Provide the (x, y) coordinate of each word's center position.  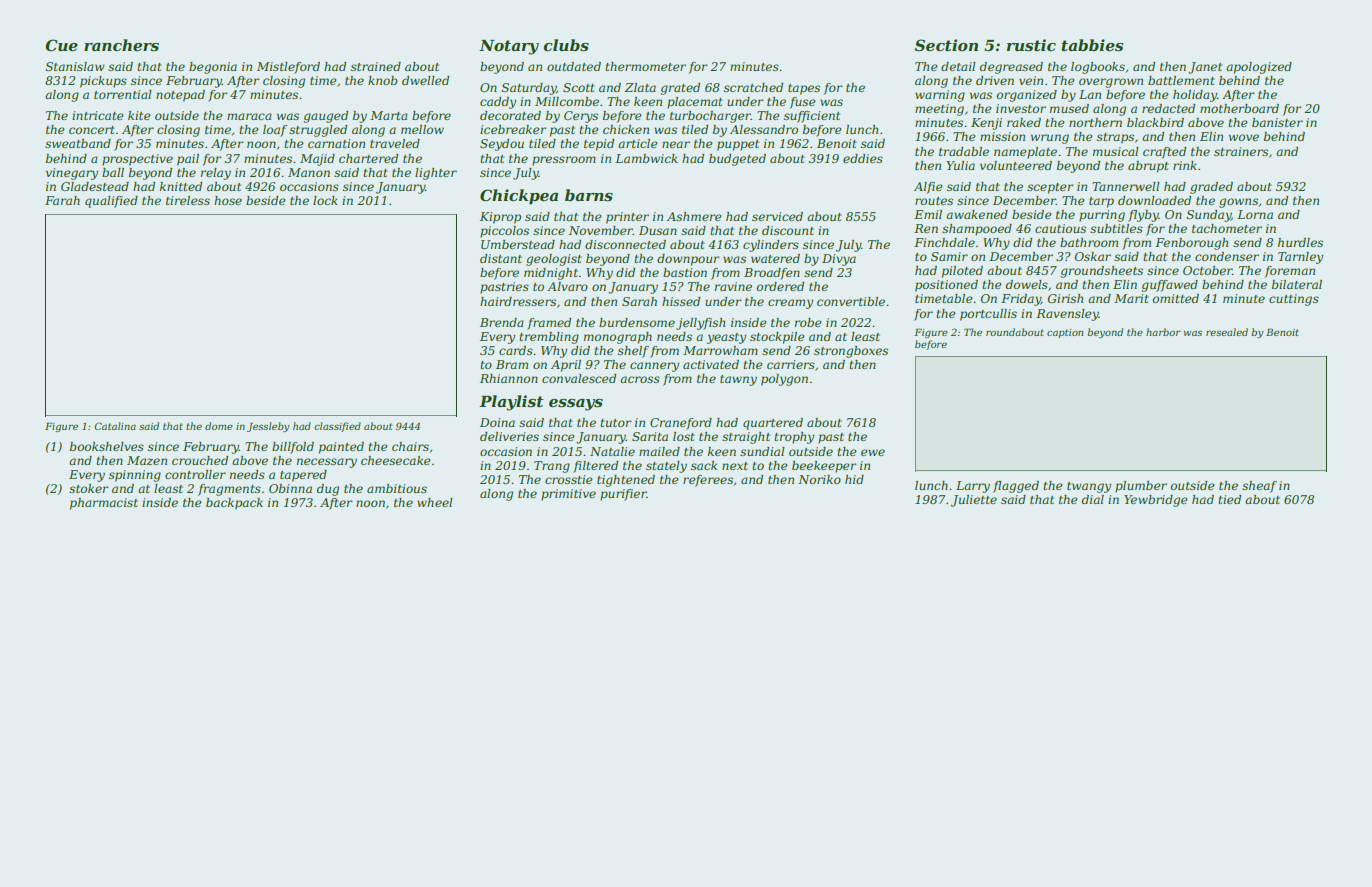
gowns (1238, 203)
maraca (249, 116)
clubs (566, 45)
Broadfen (772, 274)
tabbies (1092, 45)
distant (501, 258)
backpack (234, 504)
